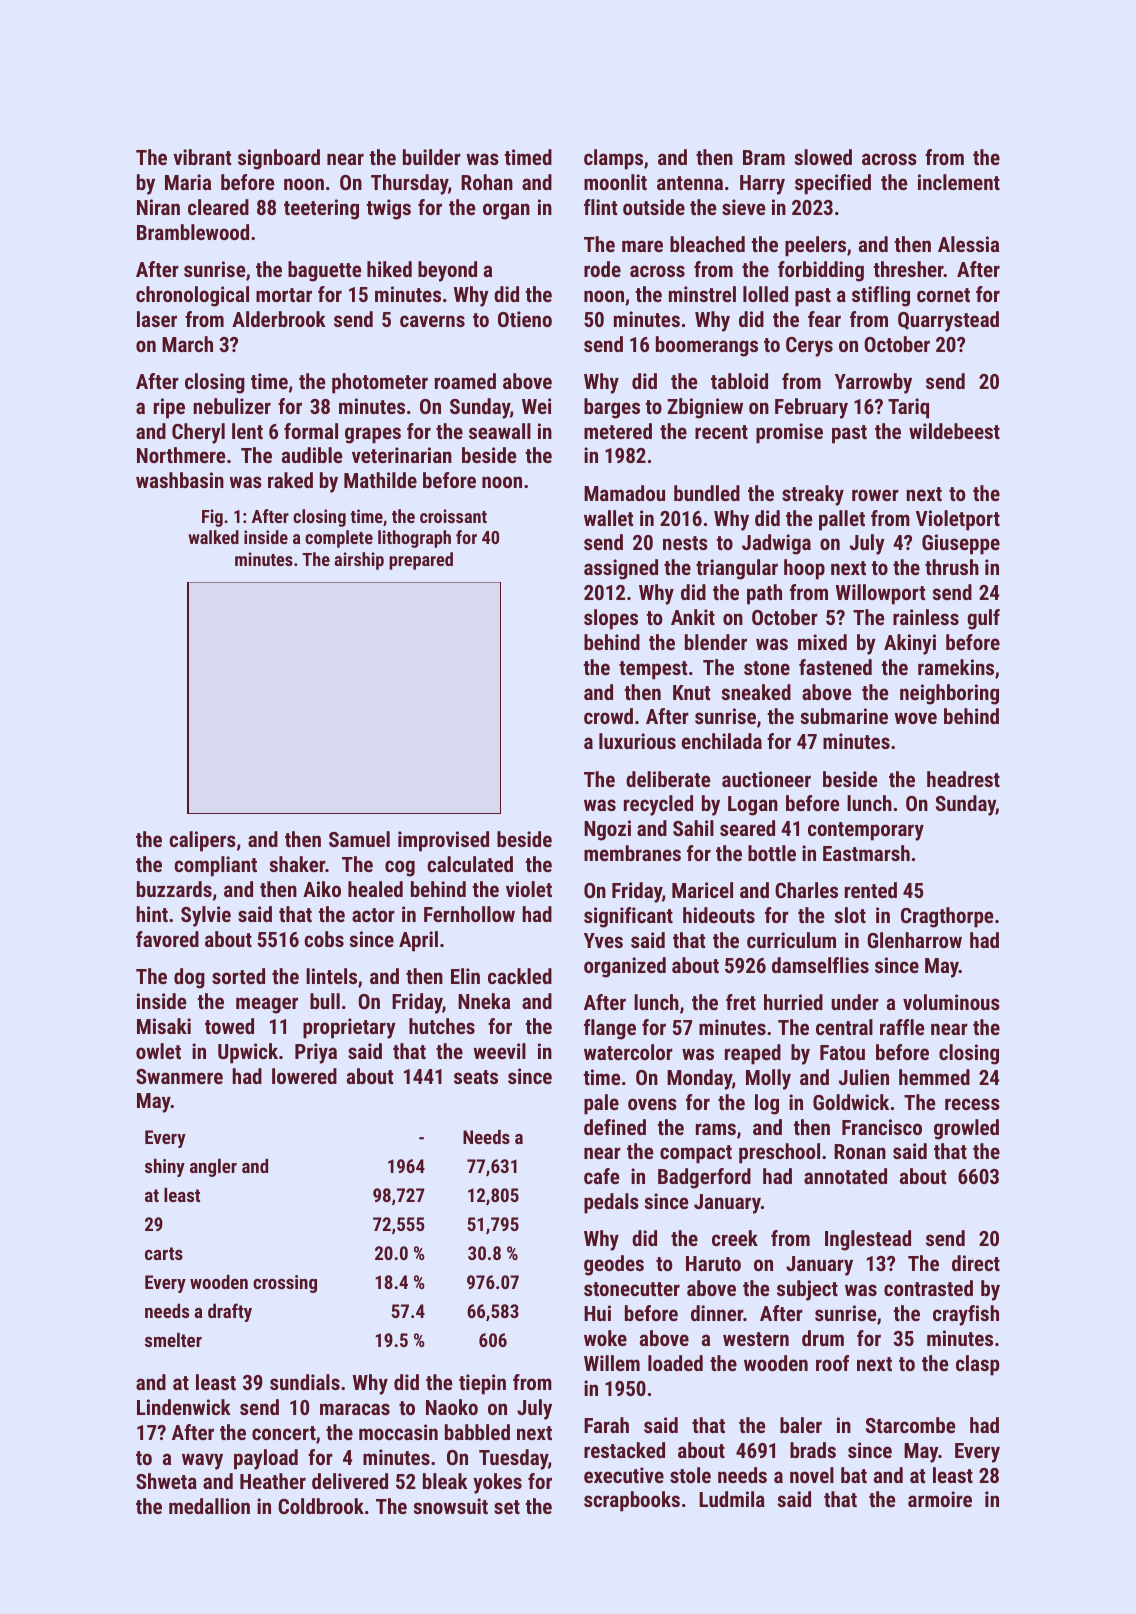 This document has height=1614, width=1136. What do you see at coordinates (166, 1481) in the document?
I see `Shweta` at bounding box center [166, 1481].
